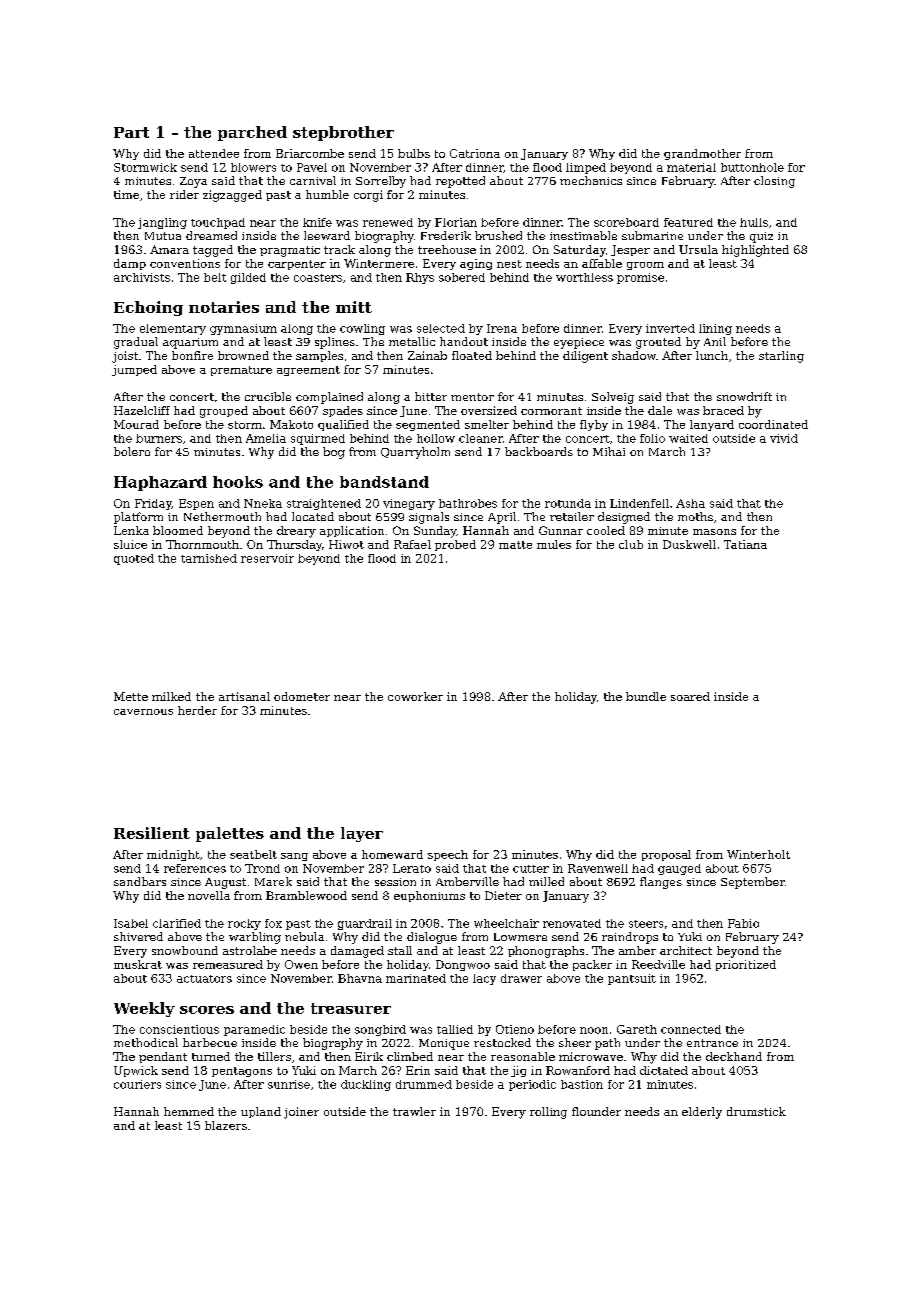 This screenshot has height=1308, width=924. I want to click on dale, so click(660, 410).
